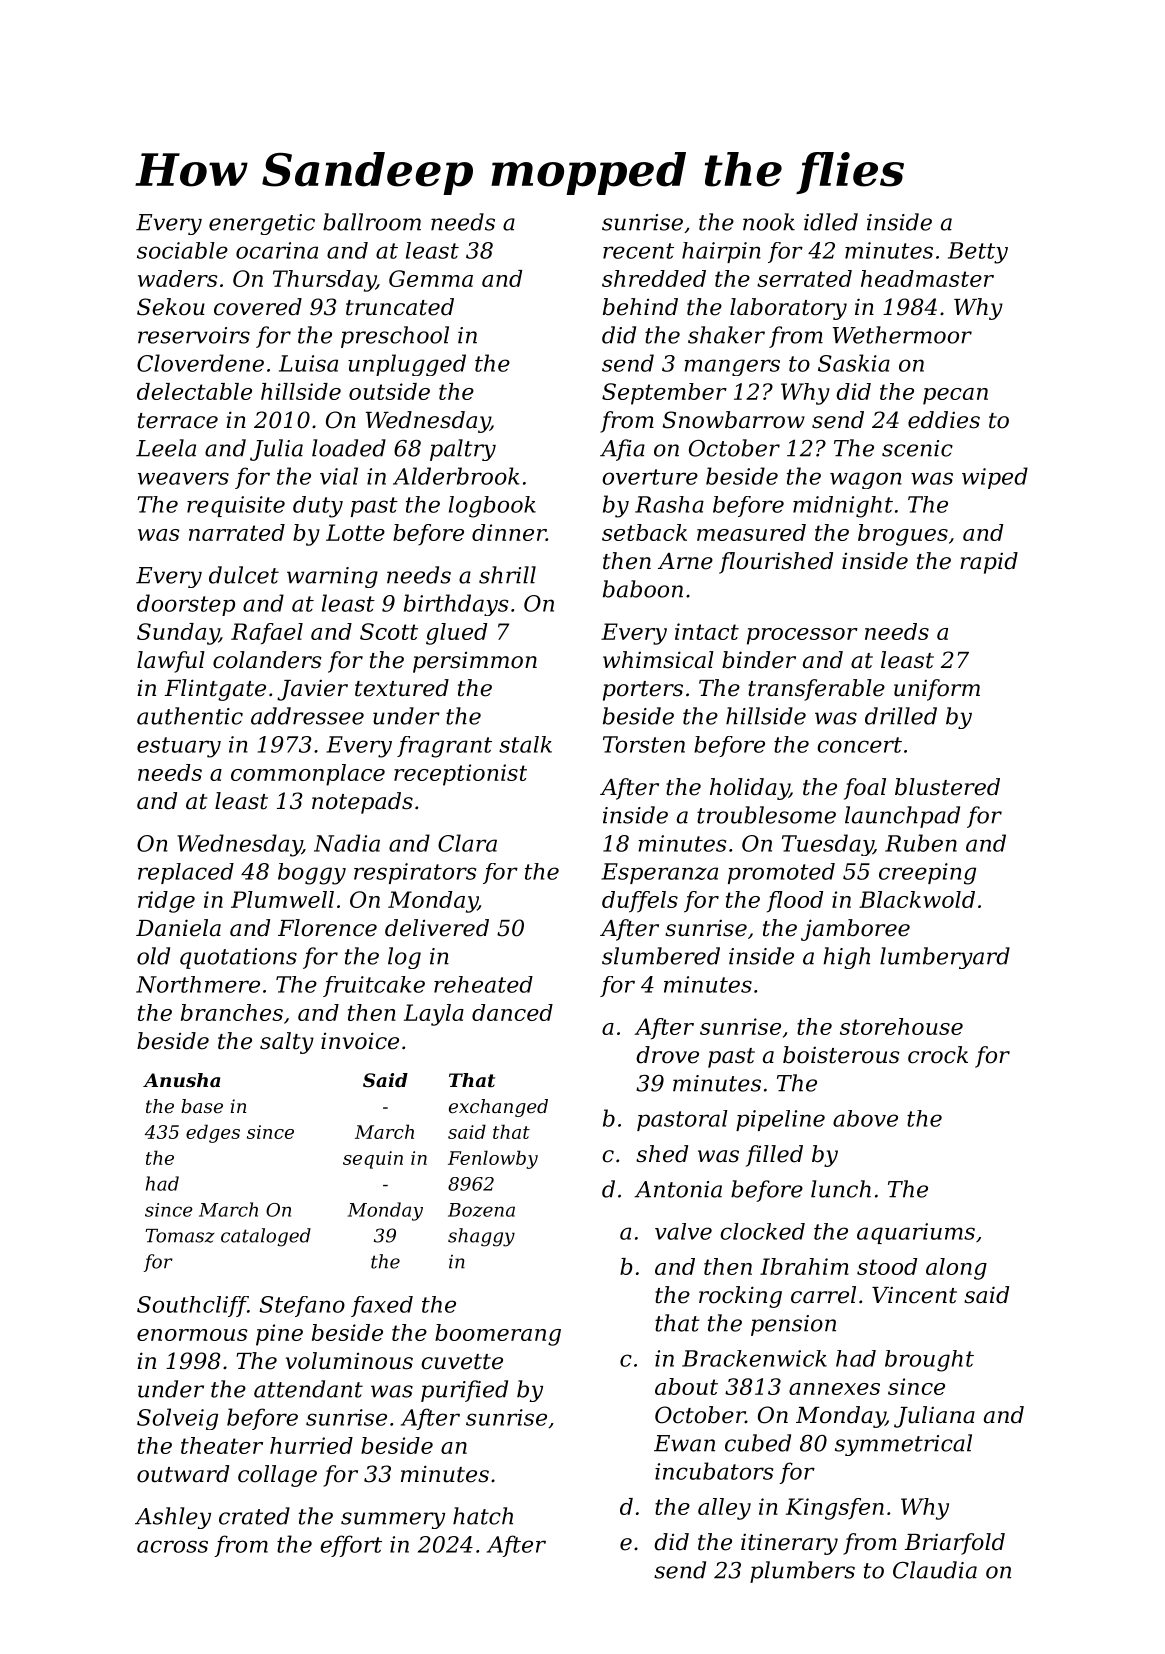 This screenshot has width=1165, height=1654. I want to click on persimmon, so click(475, 662).
